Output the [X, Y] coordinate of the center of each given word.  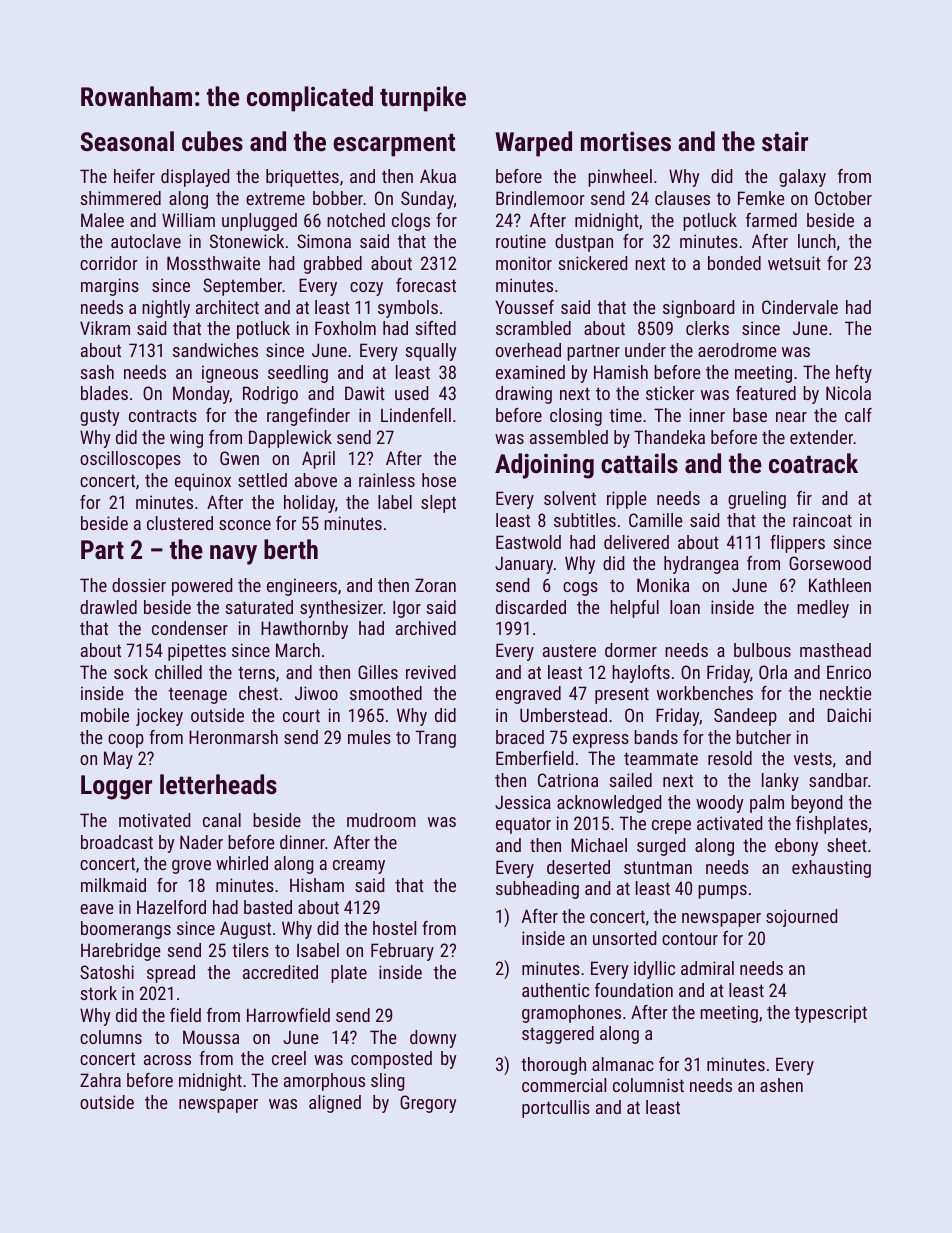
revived [431, 672]
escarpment [394, 145]
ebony [796, 847]
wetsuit [794, 263]
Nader [201, 842]
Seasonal [127, 141]
